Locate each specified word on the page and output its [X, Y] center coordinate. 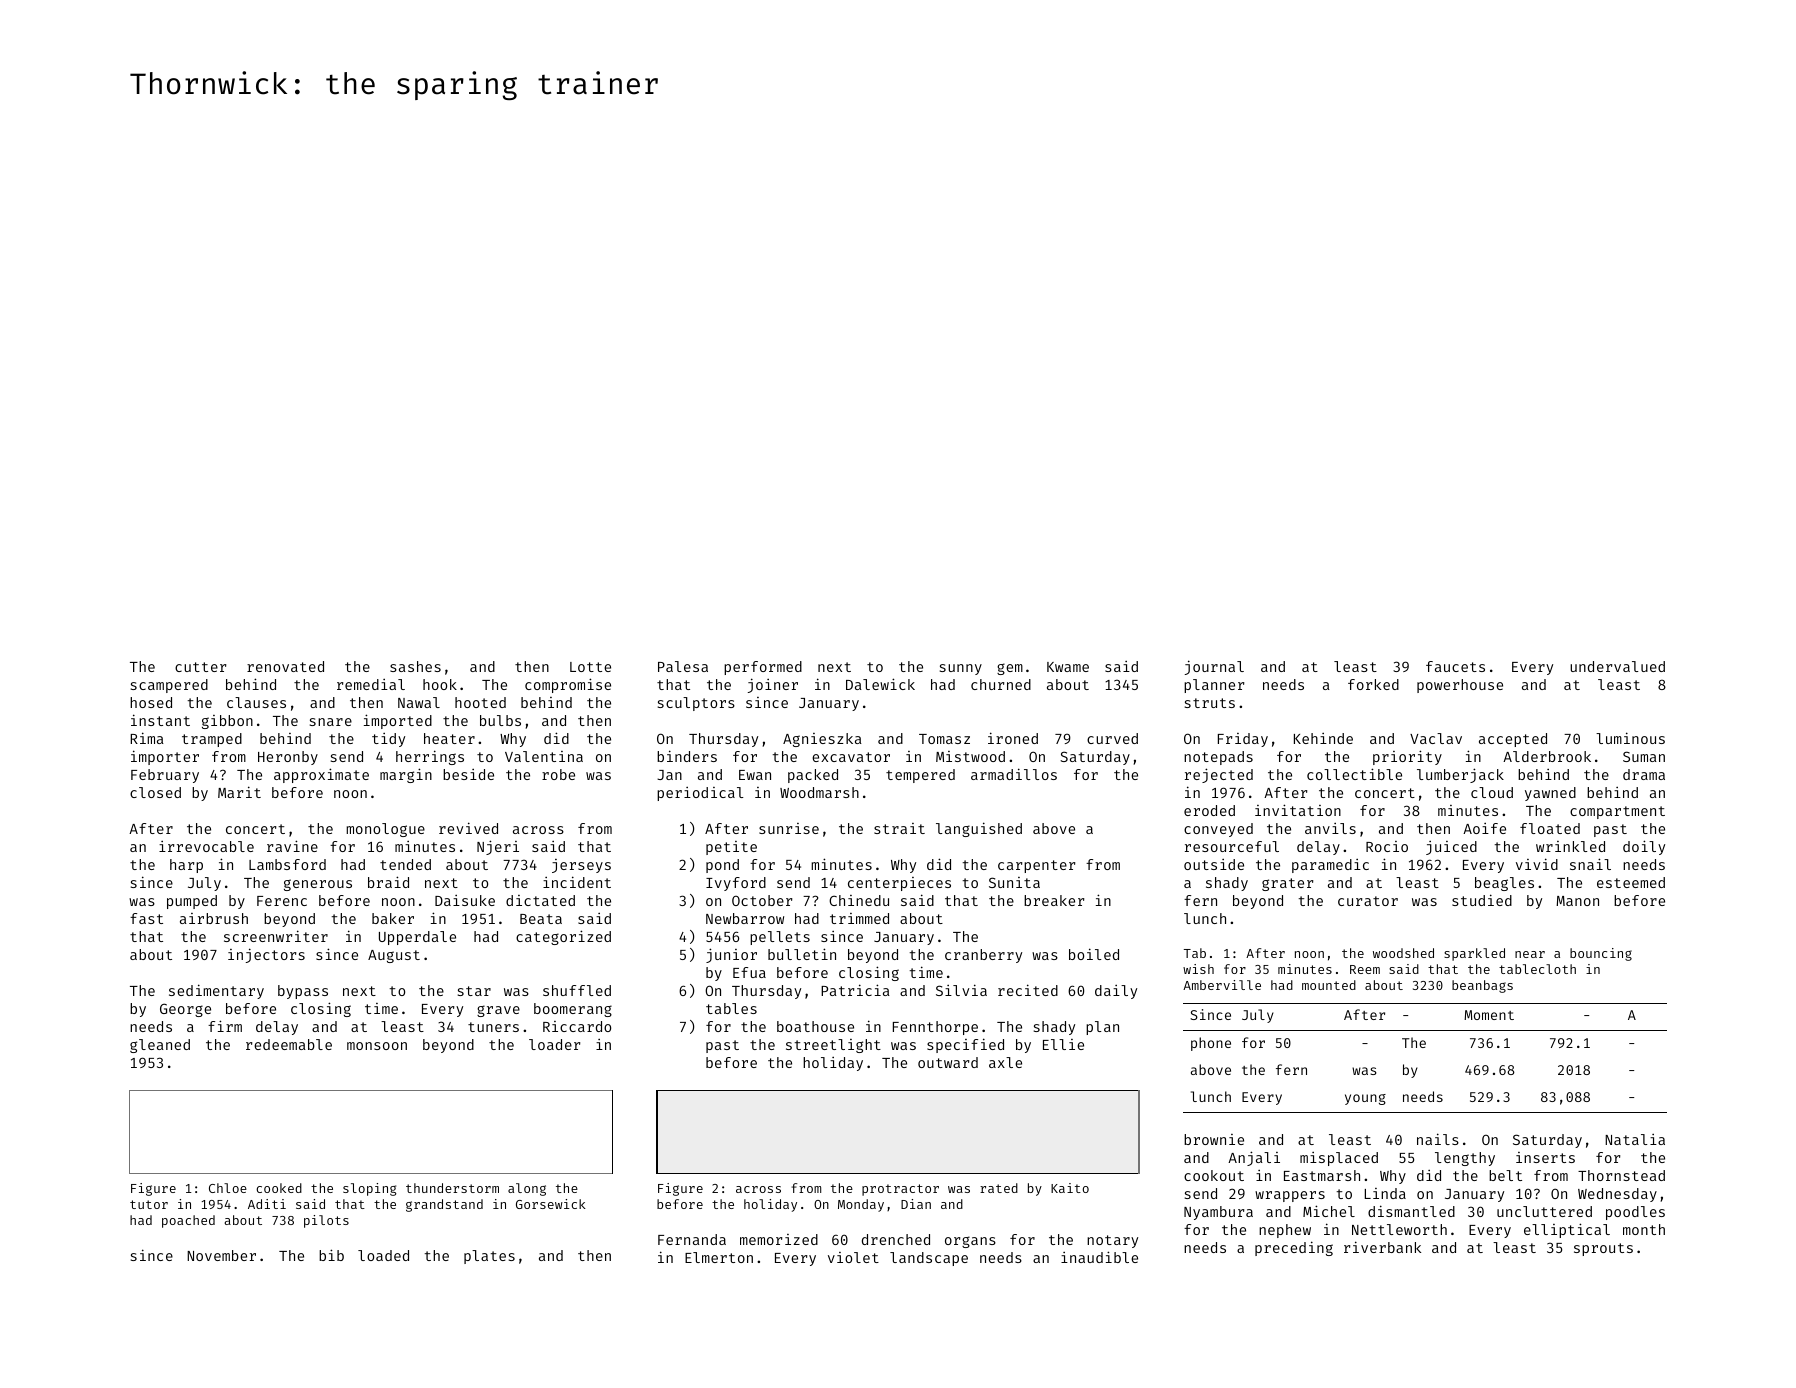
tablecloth [1537, 969]
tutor [149, 1204]
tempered [920, 776]
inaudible [1099, 1257]
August [394, 956]
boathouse [815, 1026]
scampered [169, 686]
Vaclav [1436, 738]
